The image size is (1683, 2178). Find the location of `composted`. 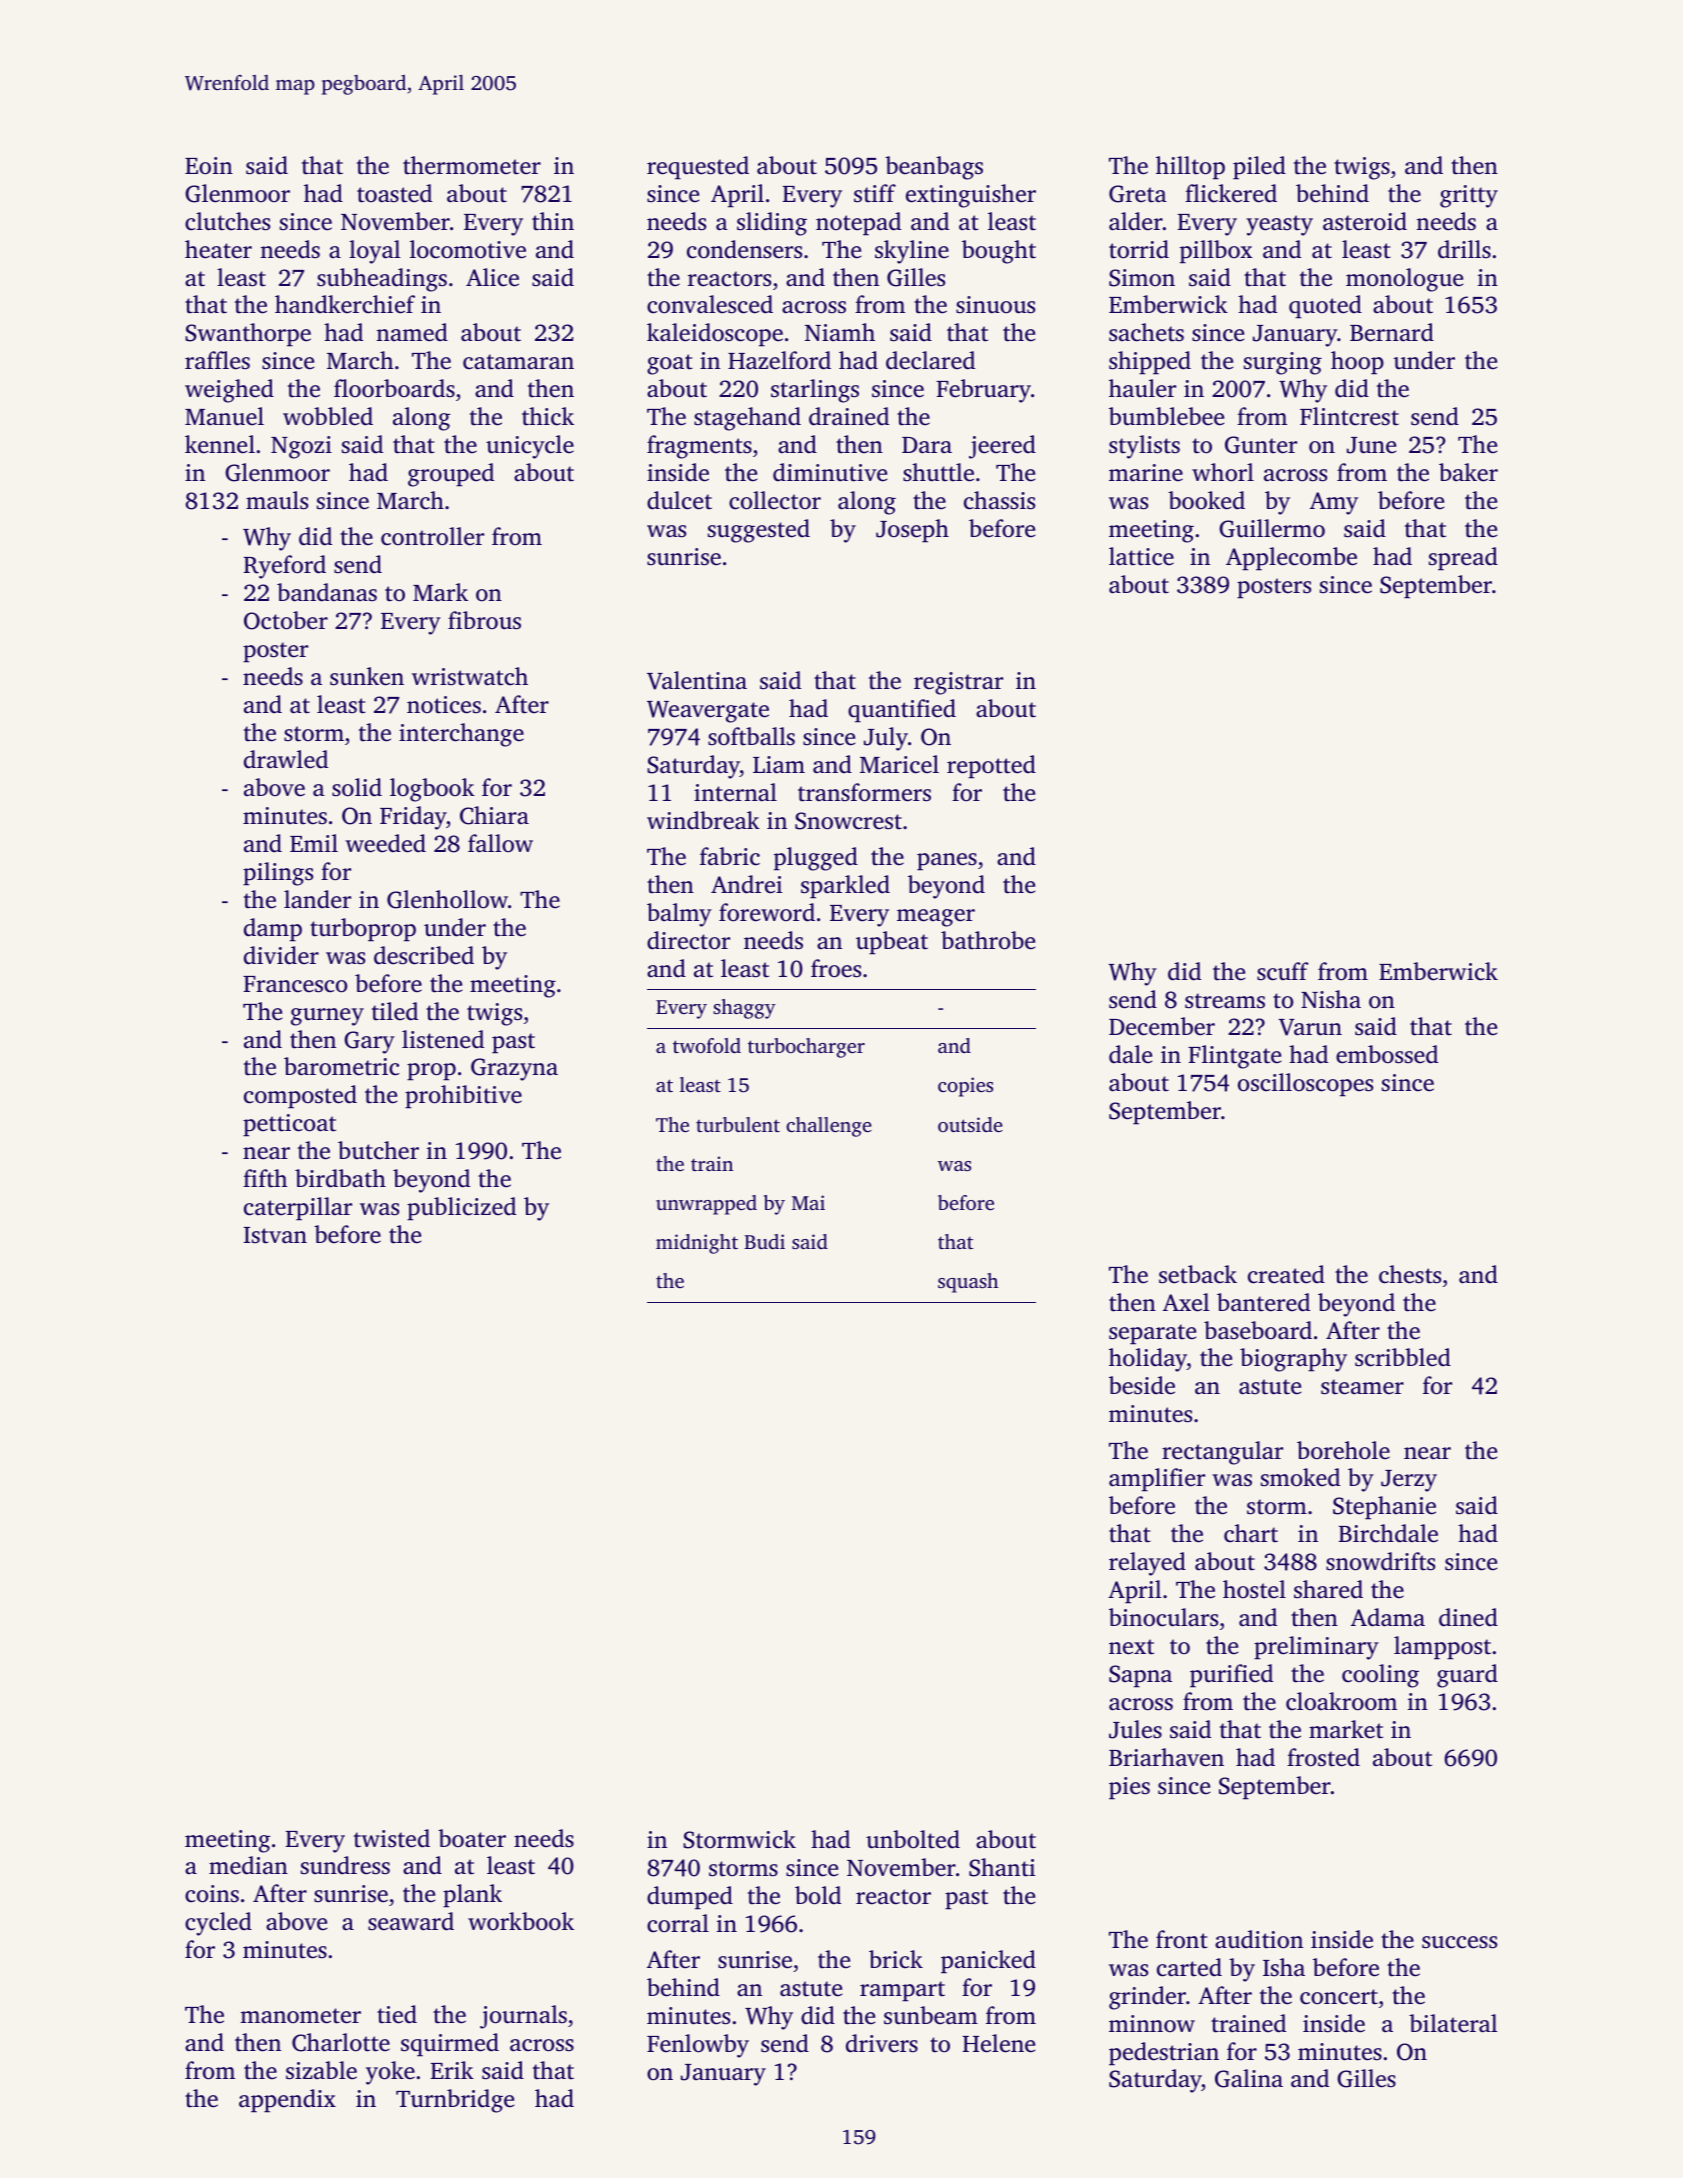

composted is located at coordinates (300, 1097).
